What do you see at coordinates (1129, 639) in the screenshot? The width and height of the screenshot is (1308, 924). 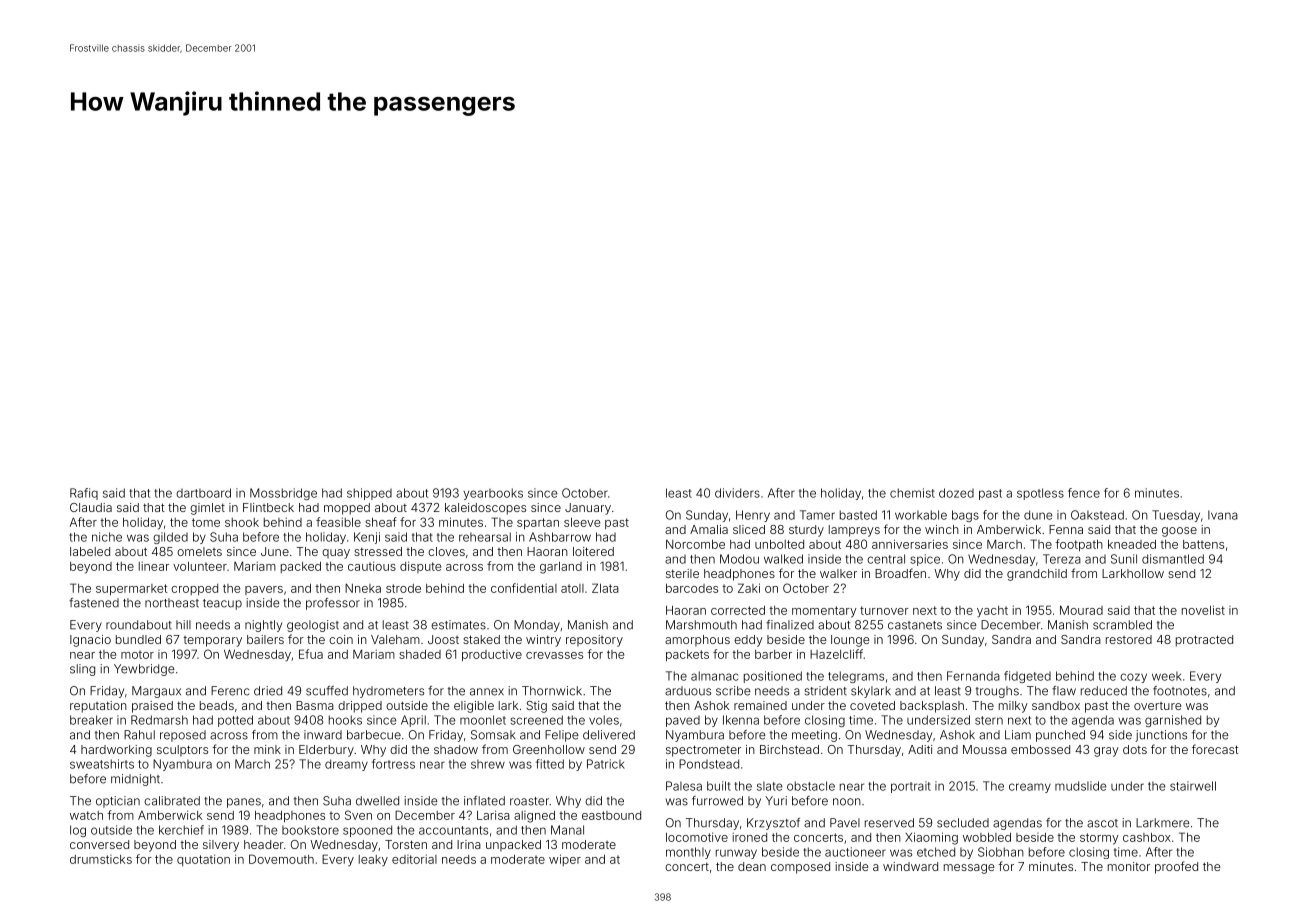 I see `restored` at bounding box center [1129, 639].
